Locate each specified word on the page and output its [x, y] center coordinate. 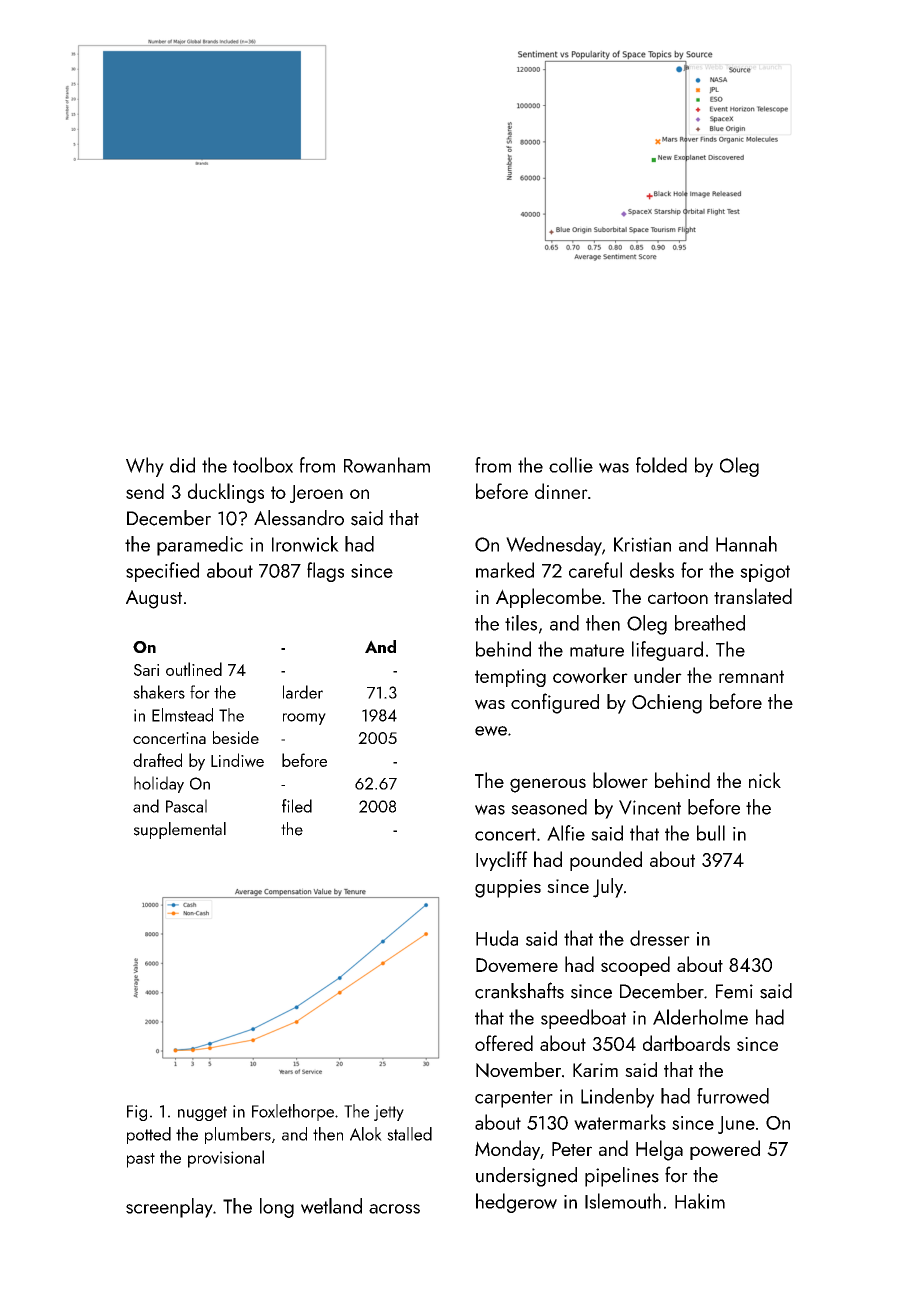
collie [571, 465]
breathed [710, 623]
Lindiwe [237, 760]
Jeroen [316, 494]
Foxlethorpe [293, 1112]
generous [548, 785]
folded [661, 465]
